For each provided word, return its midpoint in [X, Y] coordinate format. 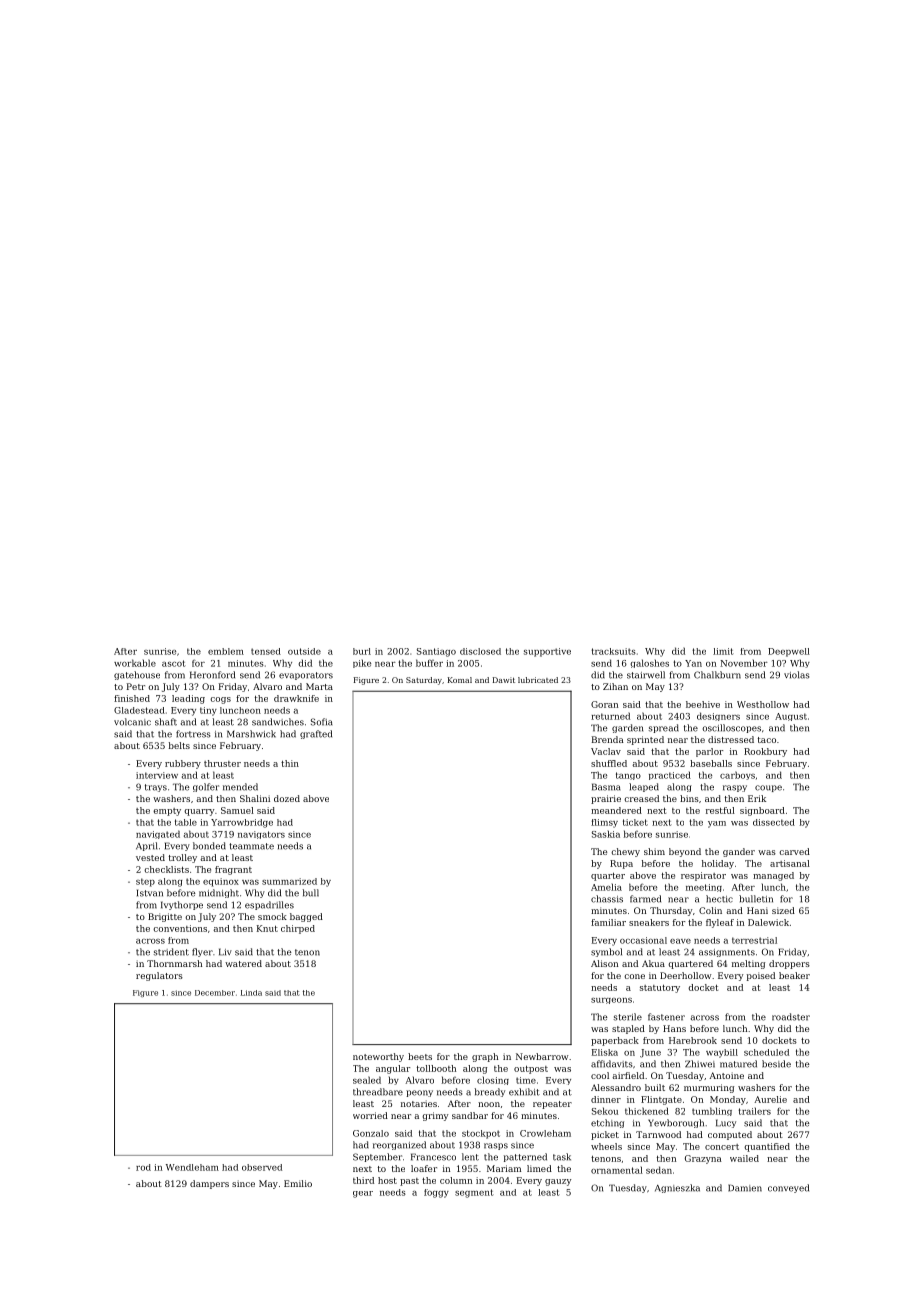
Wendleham [192, 1167]
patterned [525, 1157]
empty [167, 812]
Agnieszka [677, 1188]
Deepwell [789, 652]
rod [143, 1167]
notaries [419, 1103]
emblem [226, 651]
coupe [768, 788]
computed [730, 1135]
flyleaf [720, 923]
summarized [289, 881]
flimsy [604, 823]
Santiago [436, 652]
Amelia [606, 887]
